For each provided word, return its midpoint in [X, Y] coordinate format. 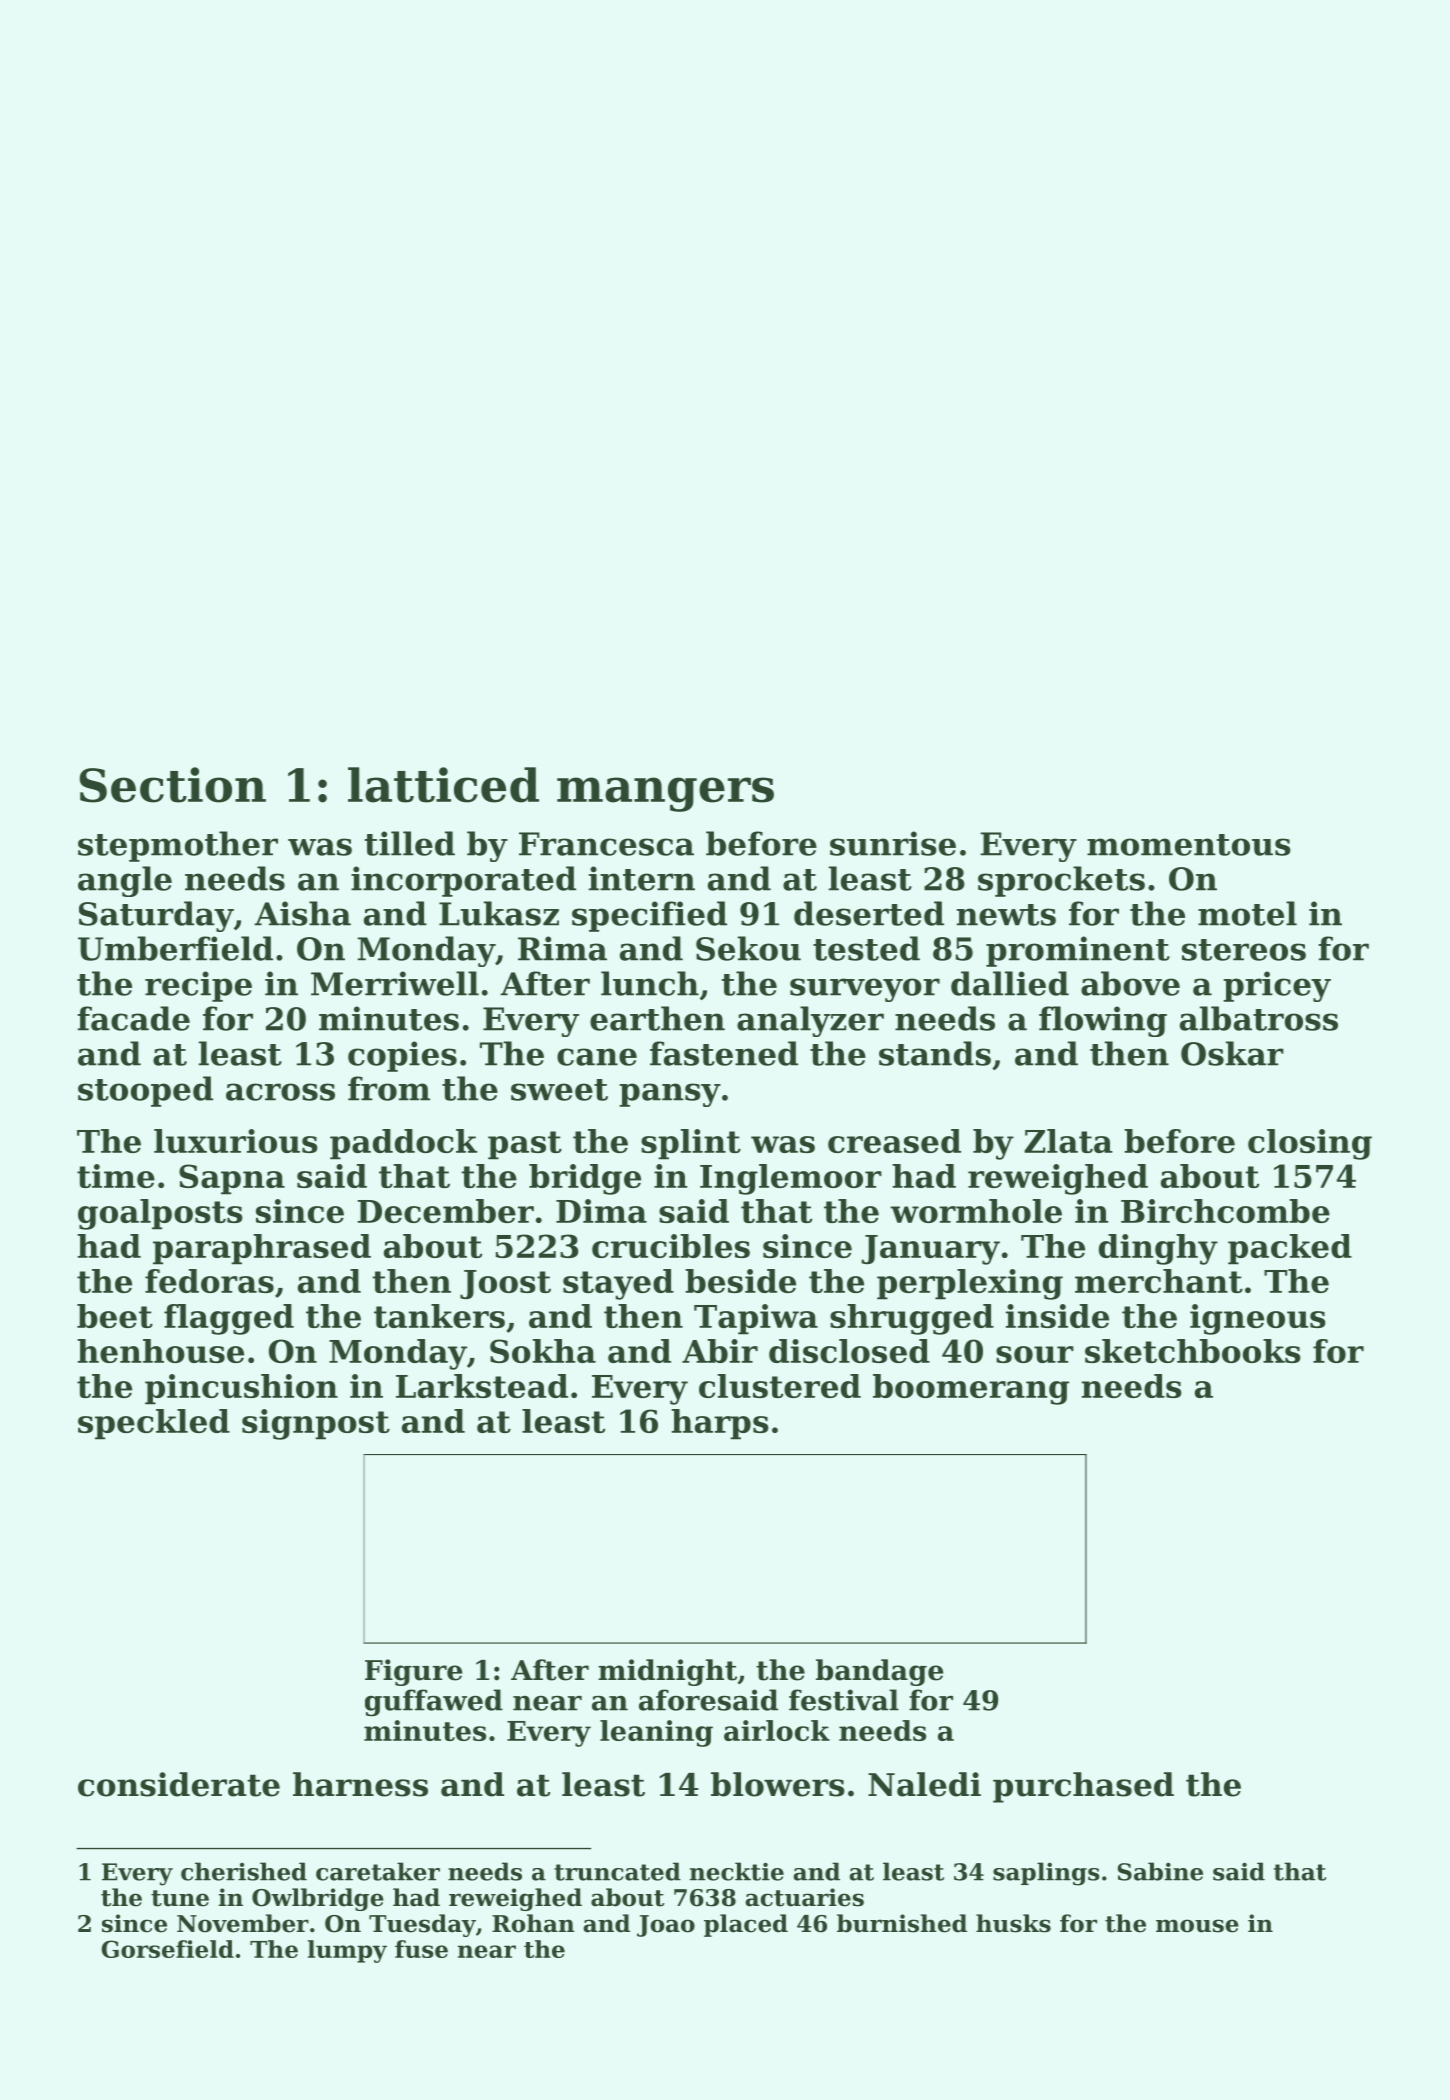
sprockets [1061, 881]
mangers [665, 794]
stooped [145, 1091]
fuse [421, 1949]
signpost [316, 1424]
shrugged [912, 1319]
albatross [1259, 1018]
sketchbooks [1193, 1351]
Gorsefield [167, 1949]
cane [597, 1057]
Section [173, 785]
